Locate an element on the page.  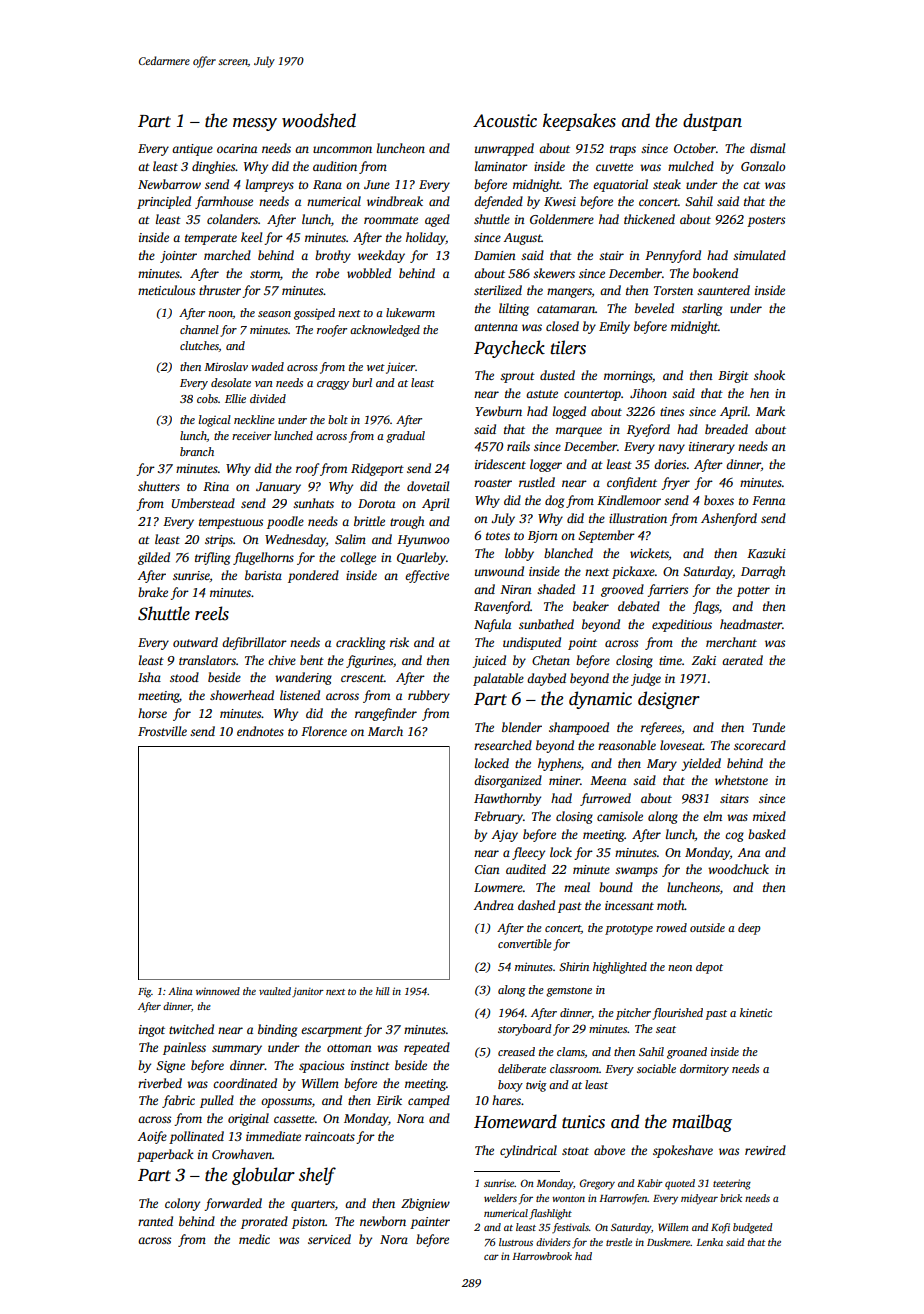
raincoats is located at coordinates (330, 1136).
